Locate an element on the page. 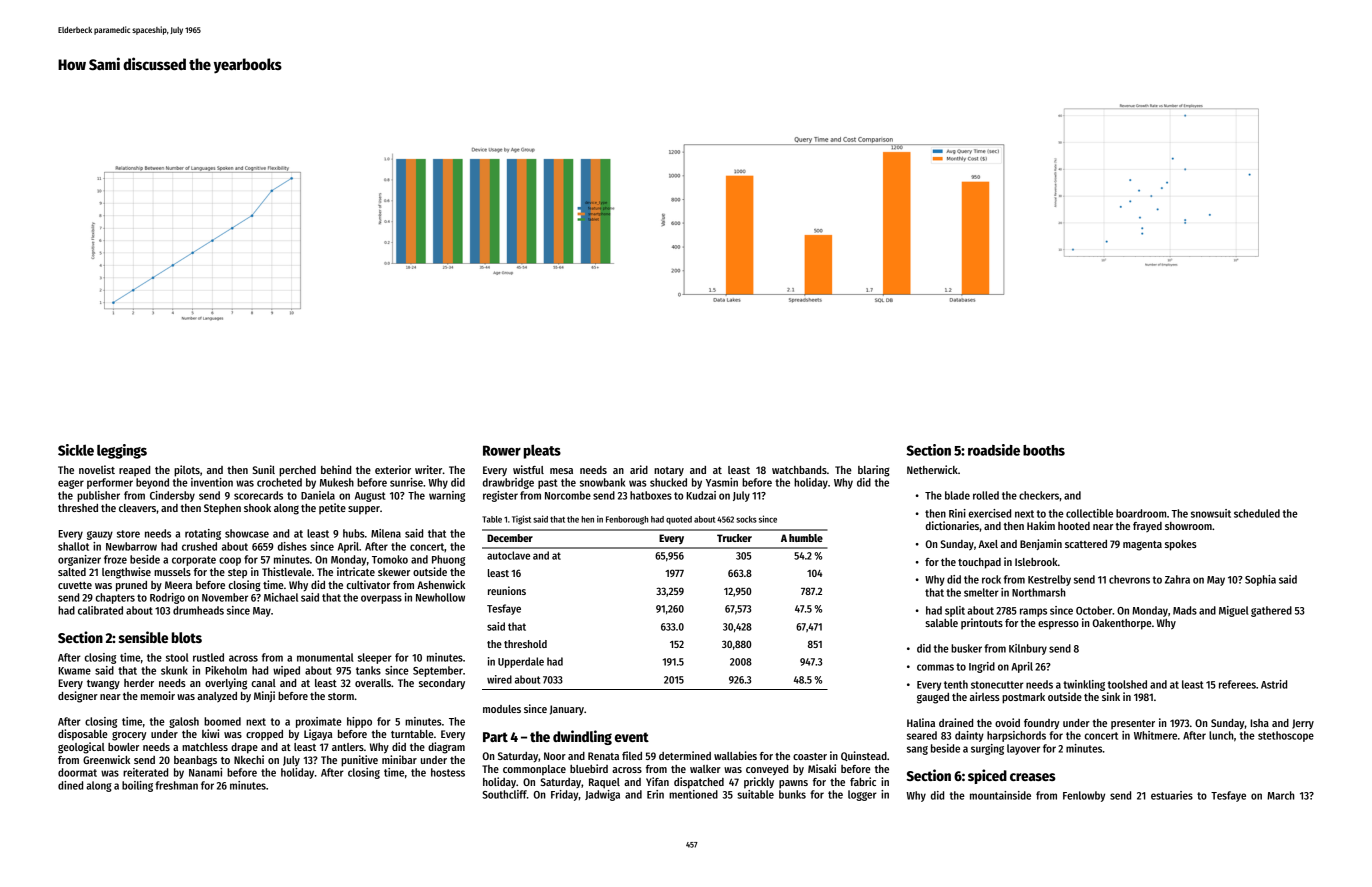 The image size is (1372, 887). Sickle is located at coordinates (76, 450).
